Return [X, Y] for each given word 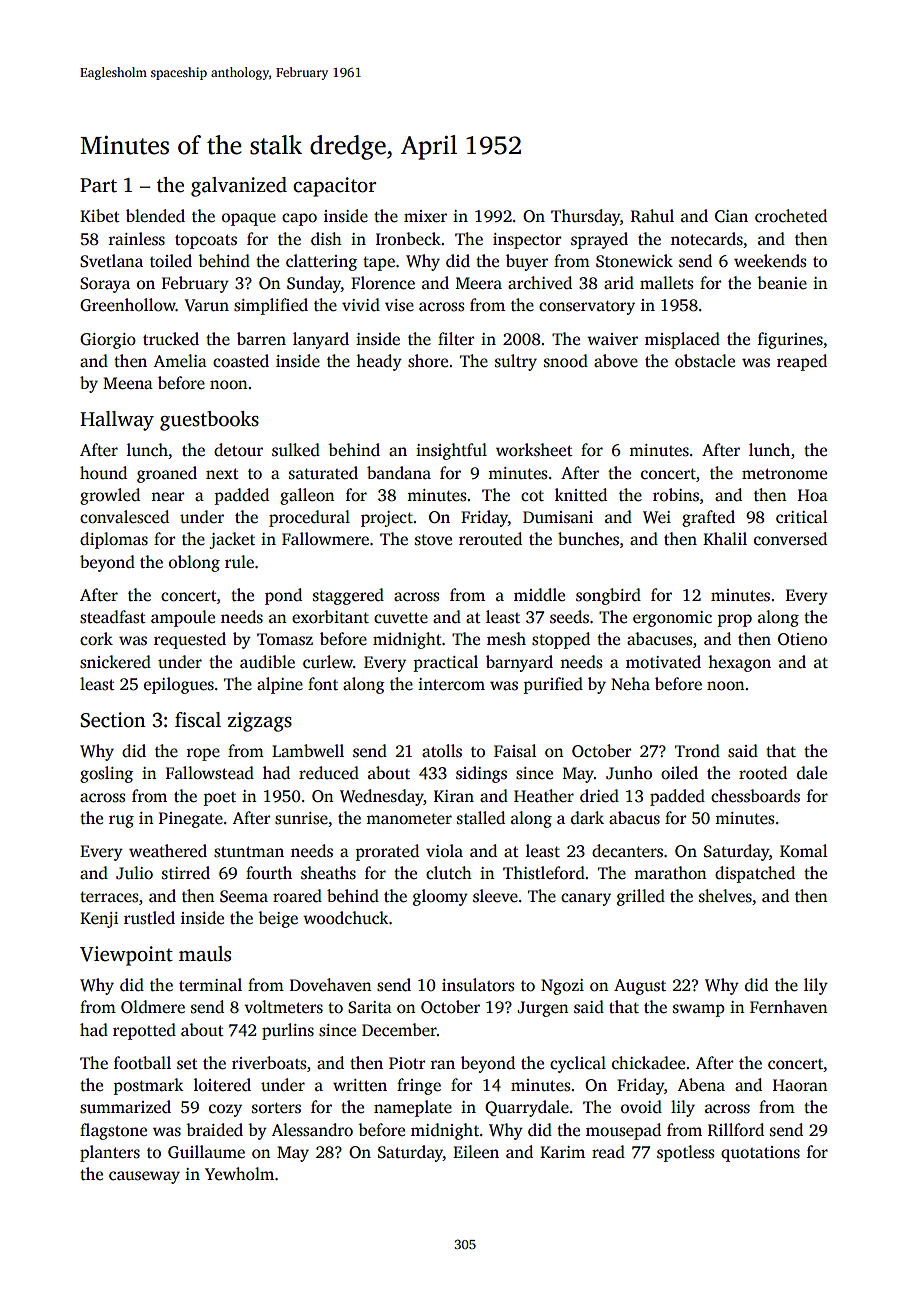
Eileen [476, 1152]
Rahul [652, 215]
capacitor [334, 187]
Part [98, 185]
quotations [760, 1154]
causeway [144, 1177]
